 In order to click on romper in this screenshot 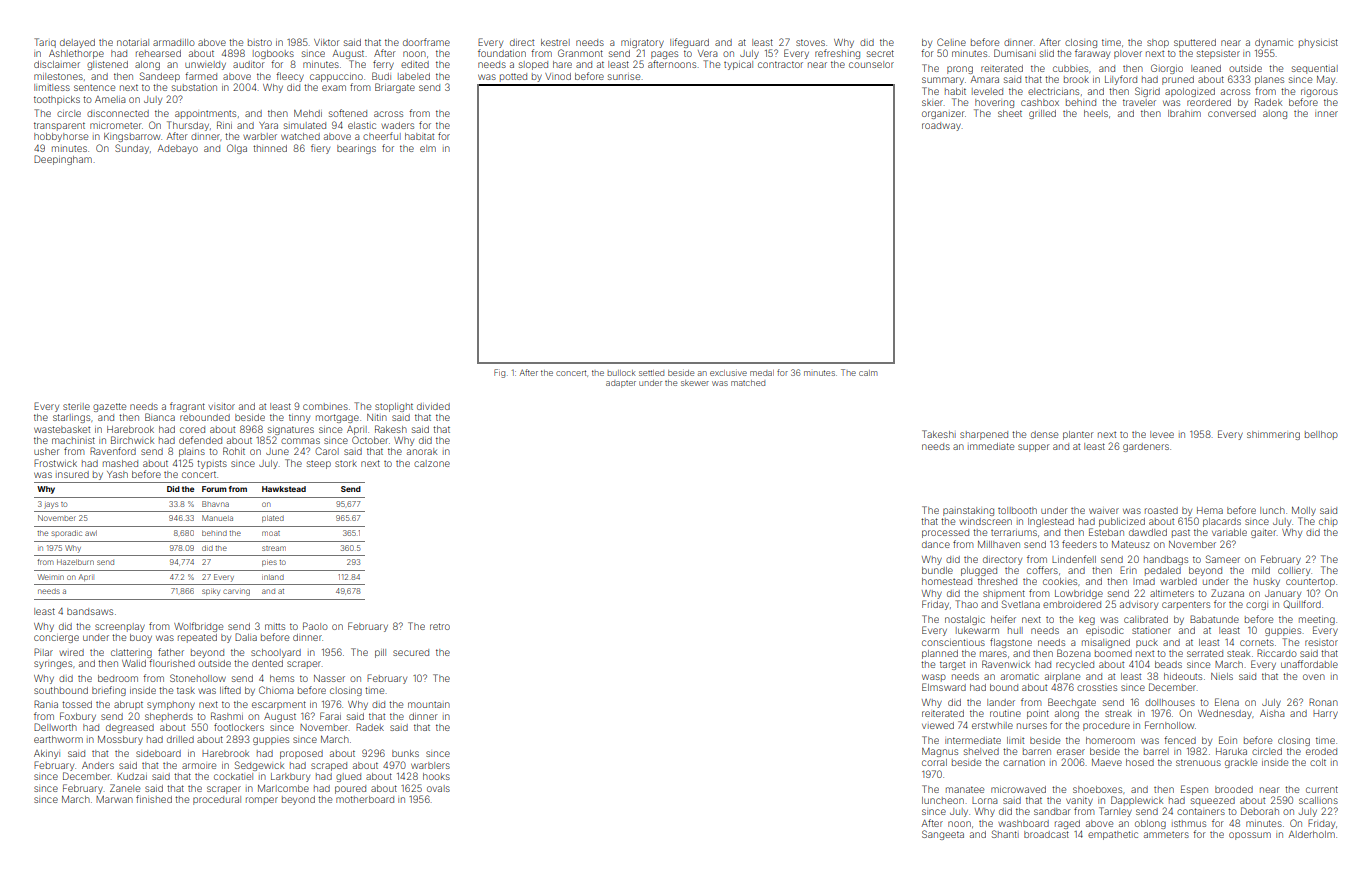, I will do `click(262, 801)`.
